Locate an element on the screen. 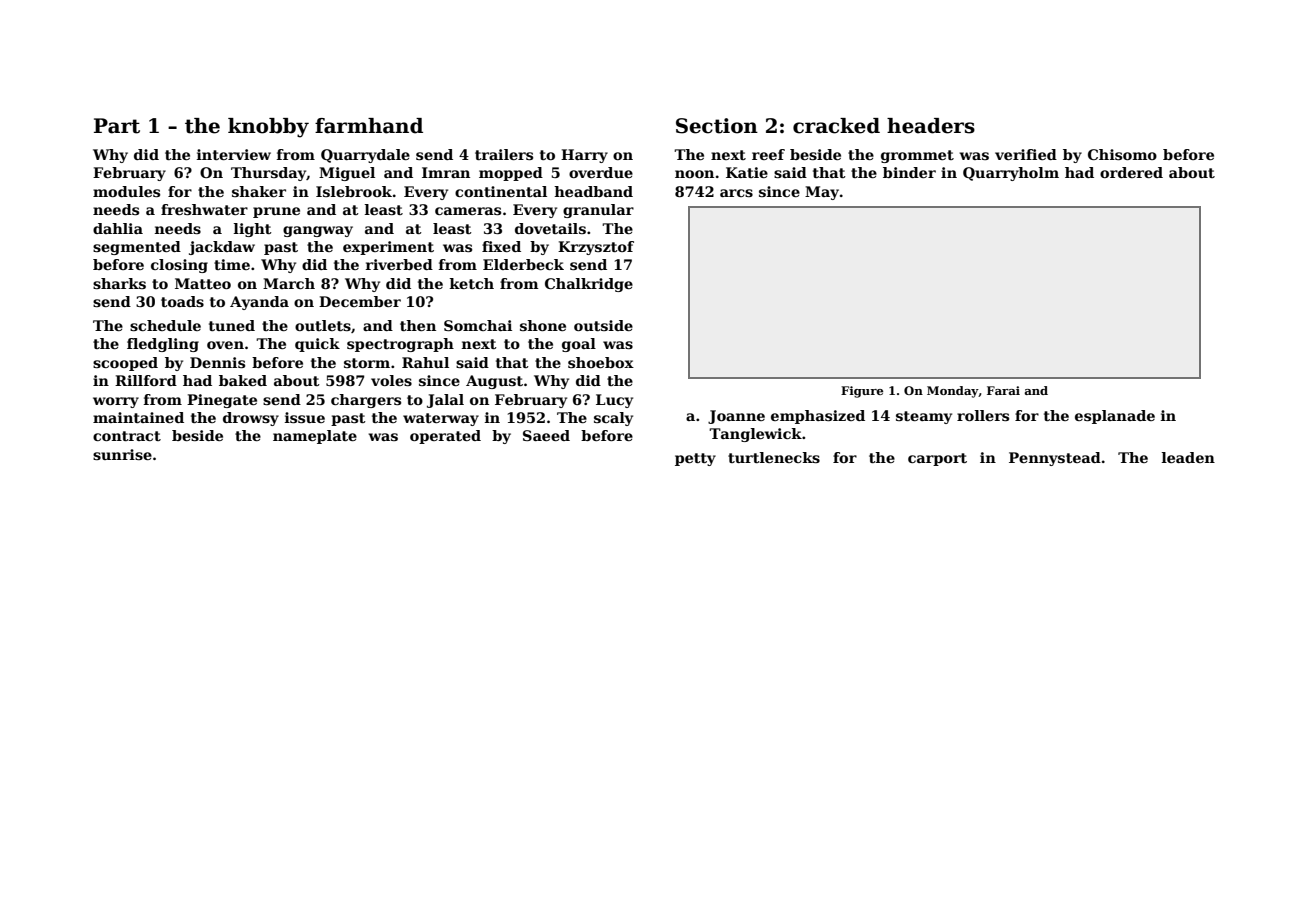 The height and width of the screenshot is (924, 1308). petty is located at coordinates (695, 459).
